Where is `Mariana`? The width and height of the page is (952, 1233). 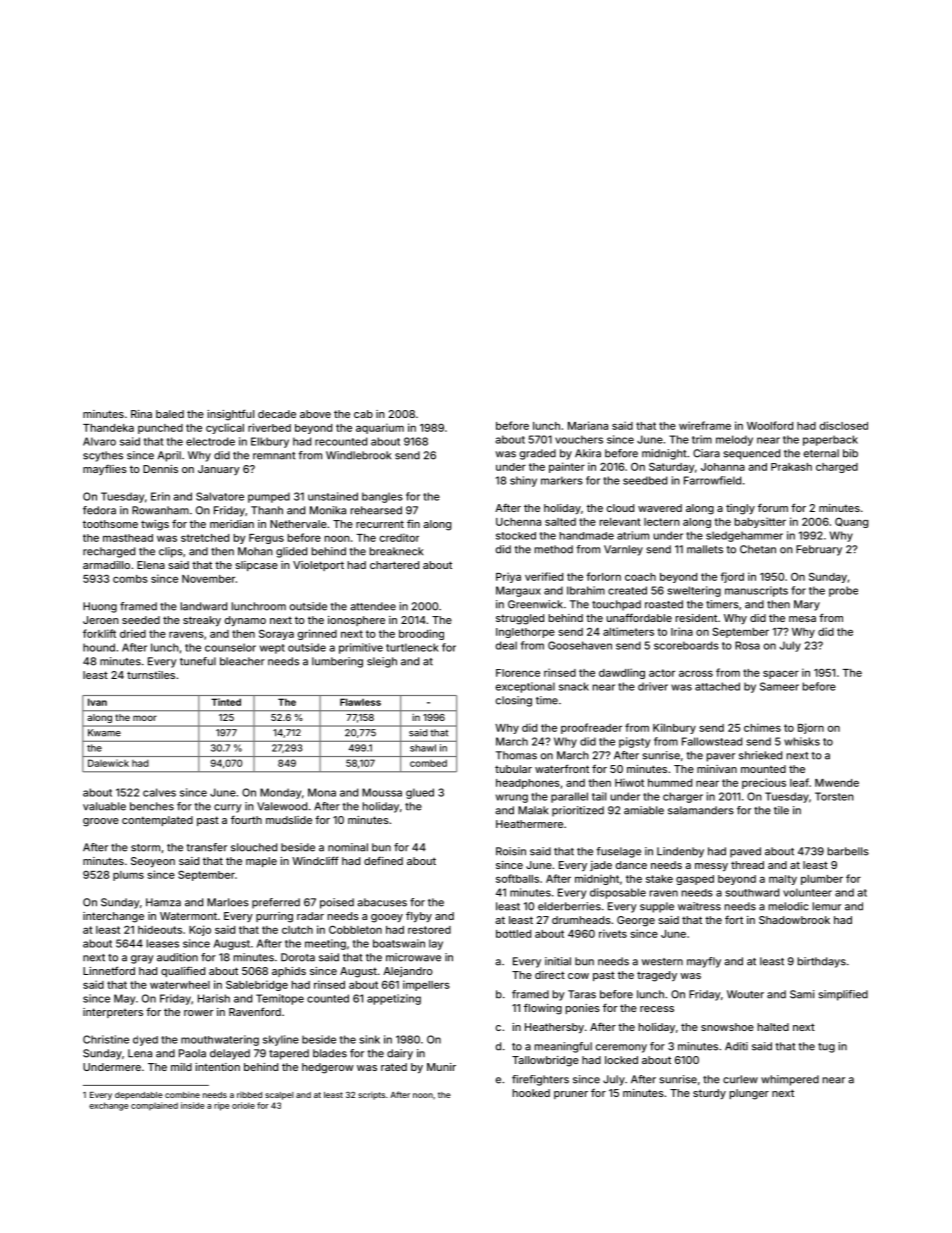
Mariana is located at coordinates (588, 425).
